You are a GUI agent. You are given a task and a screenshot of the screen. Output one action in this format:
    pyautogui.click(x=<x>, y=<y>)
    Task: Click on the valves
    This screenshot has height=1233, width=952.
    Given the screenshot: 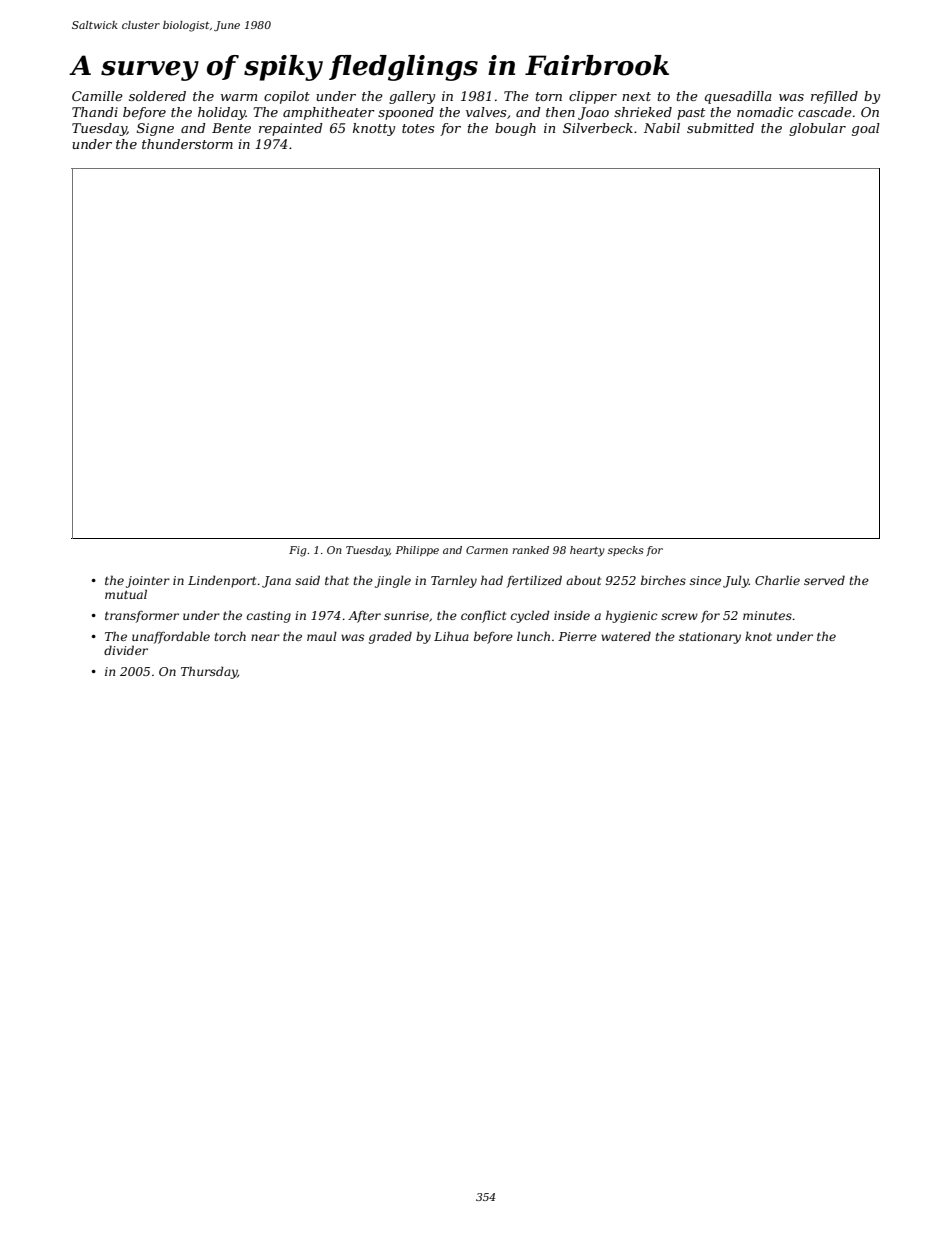 What is the action you would take?
    pyautogui.click(x=486, y=112)
